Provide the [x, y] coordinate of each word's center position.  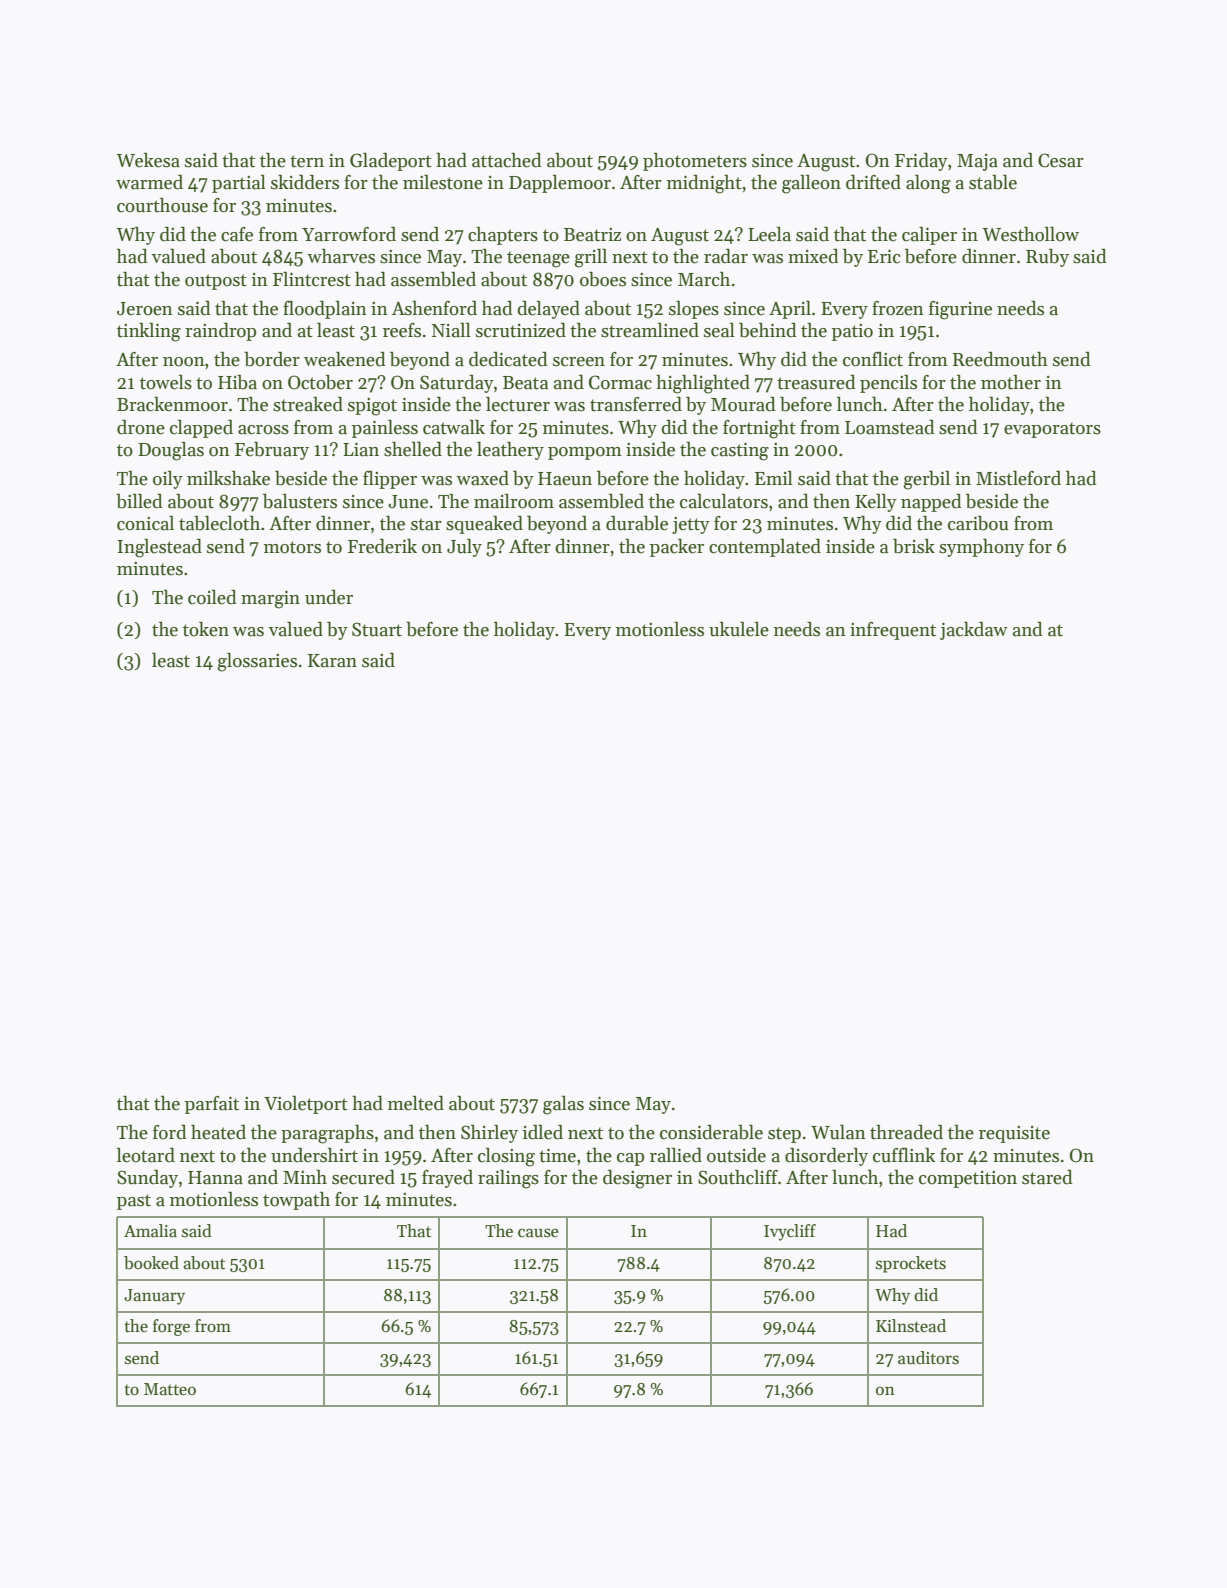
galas [563, 1105]
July [464, 548]
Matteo [170, 1389]
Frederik [382, 546]
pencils [888, 384]
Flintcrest [312, 279]
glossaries [257, 662]
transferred [636, 404]
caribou [978, 523]
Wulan [838, 1132]
